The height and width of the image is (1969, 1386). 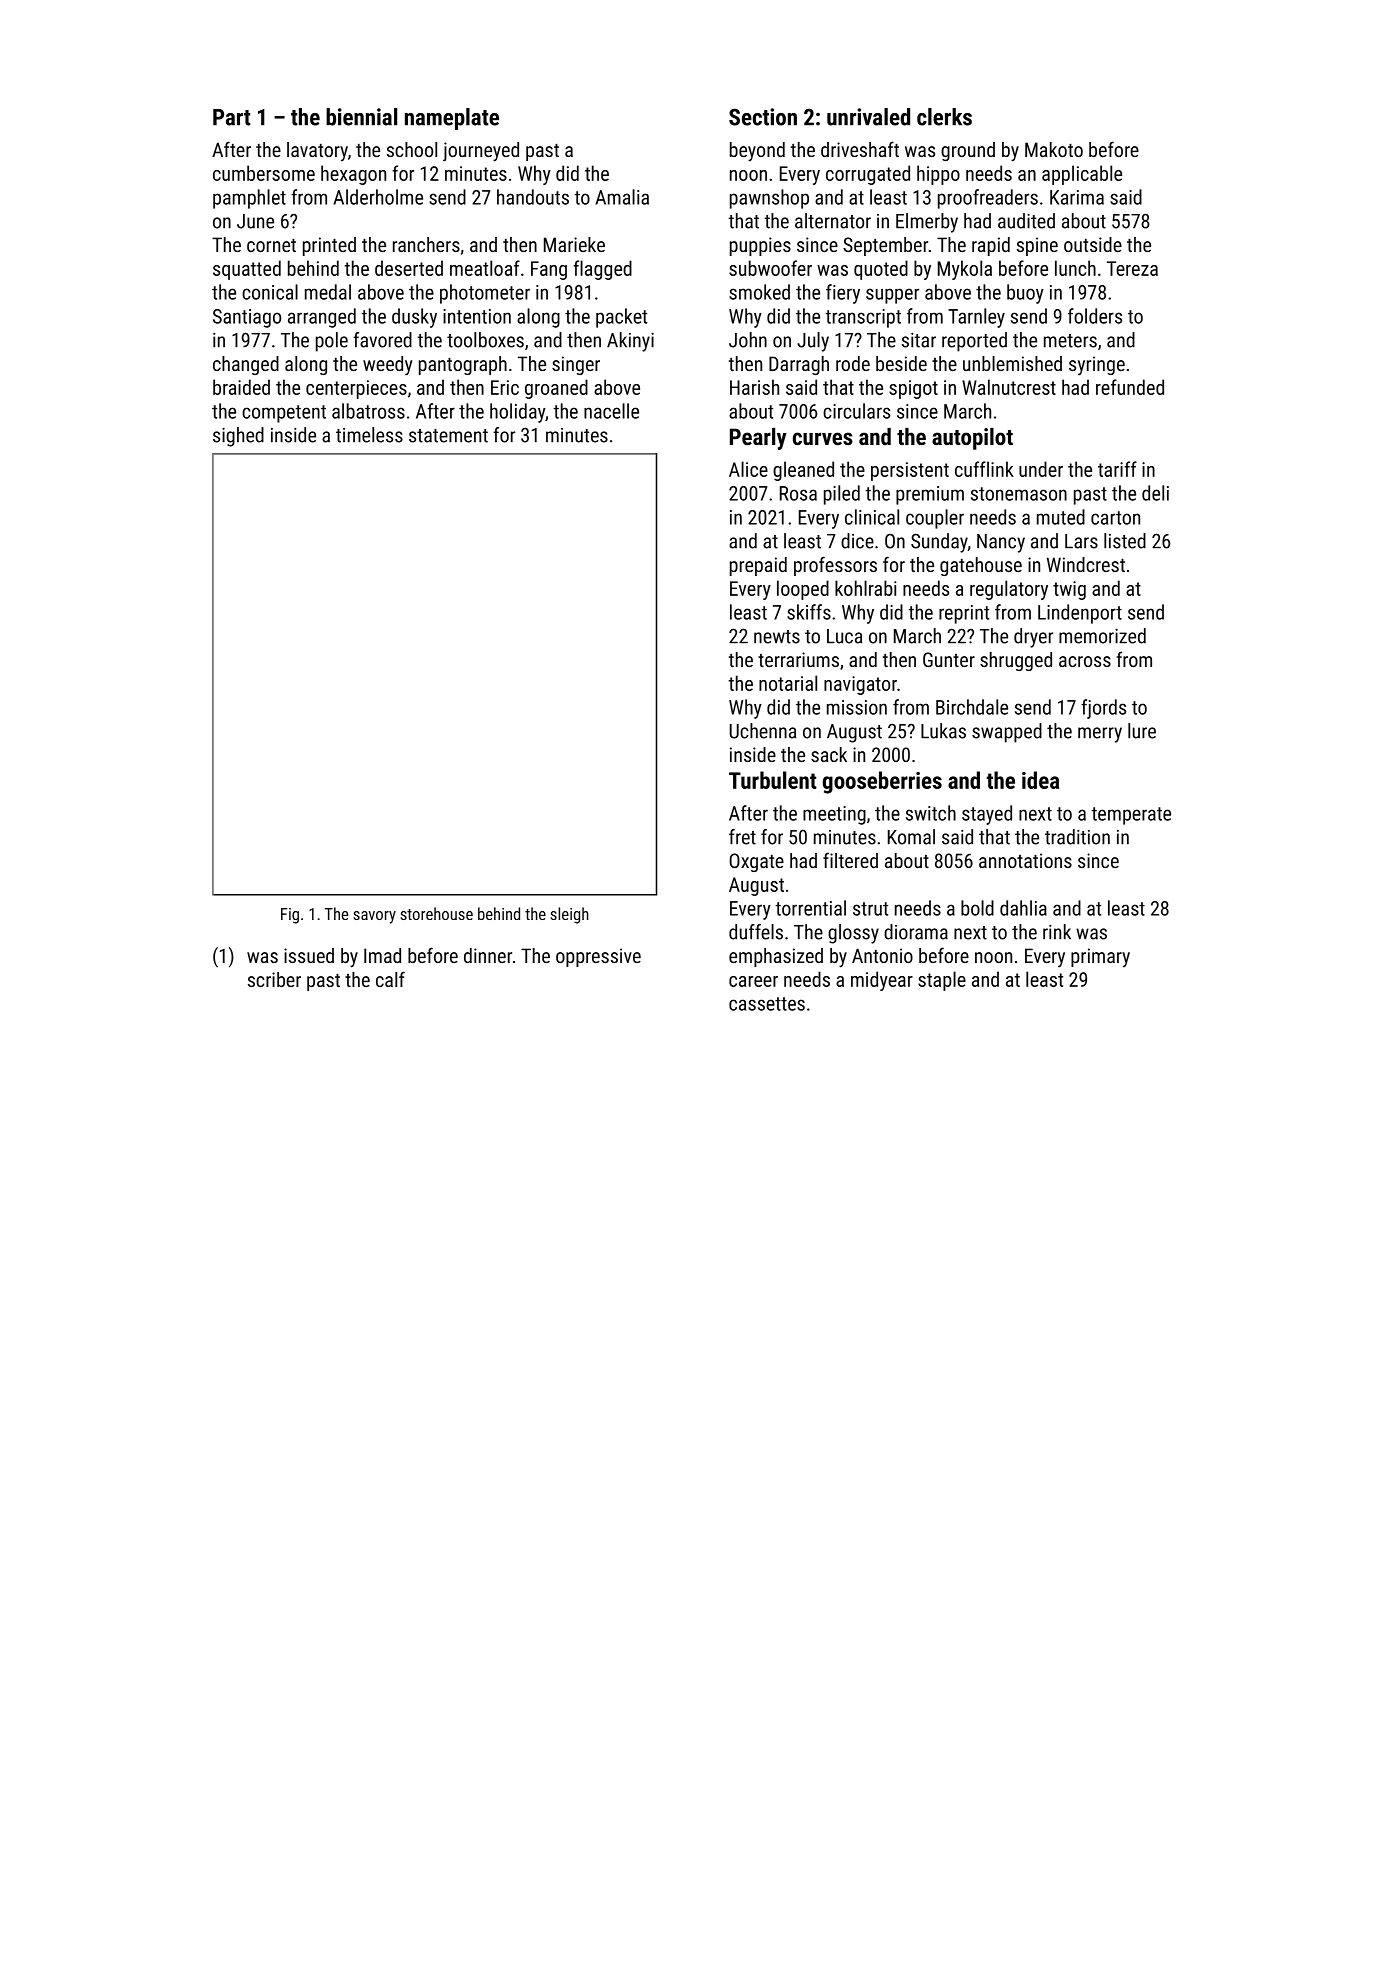 I want to click on notarial, so click(x=788, y=683).
